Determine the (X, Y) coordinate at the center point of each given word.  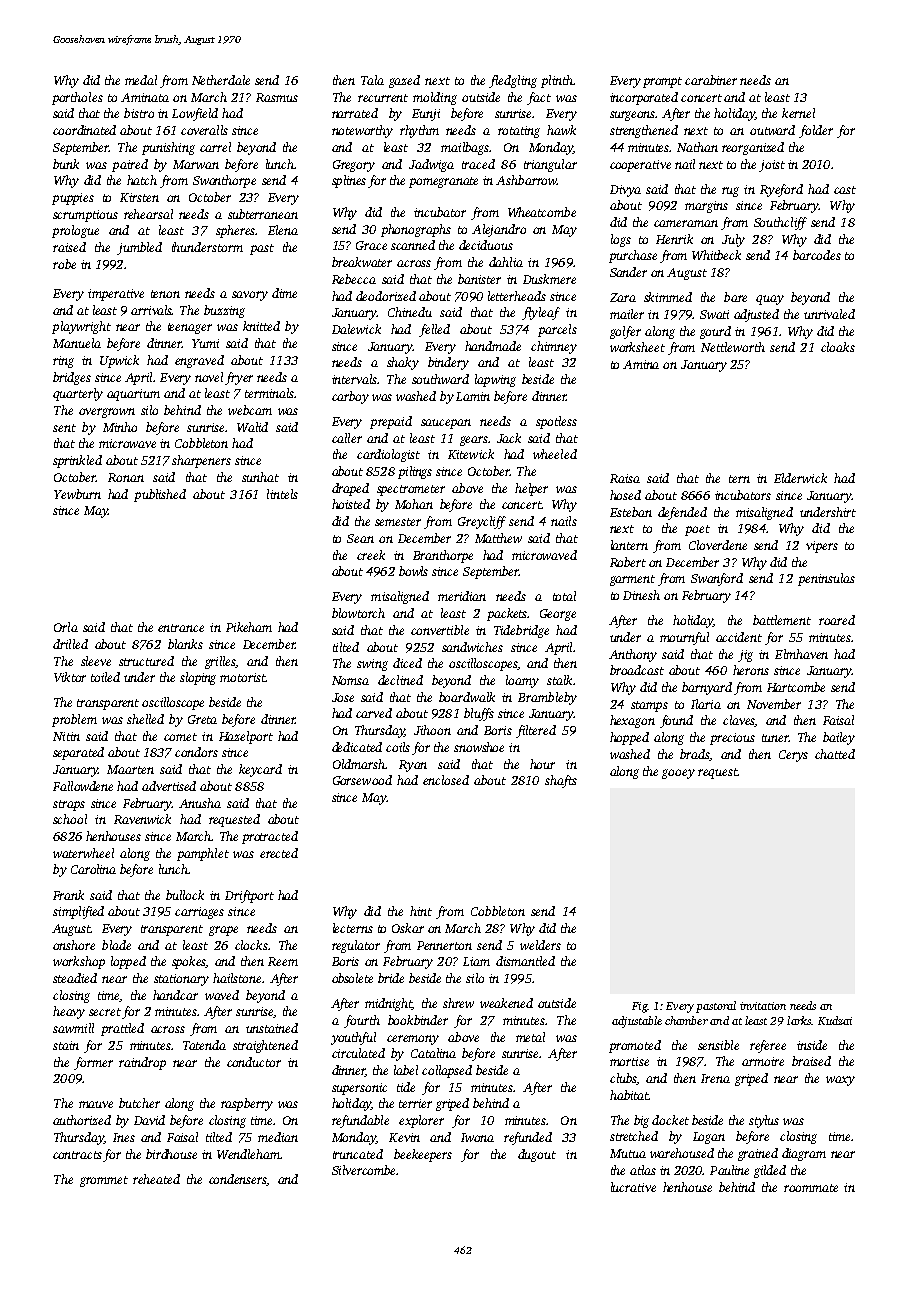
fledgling (513, 81)
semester (398, 522)
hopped (629, 738)
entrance (181, 628)
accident (739, 637)
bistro (139, 113)
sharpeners (201, 461)
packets (507, 614)
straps (69, 805)
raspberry (247, 1104)
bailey (839, 738)
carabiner (711, 80)
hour (542, 764)
